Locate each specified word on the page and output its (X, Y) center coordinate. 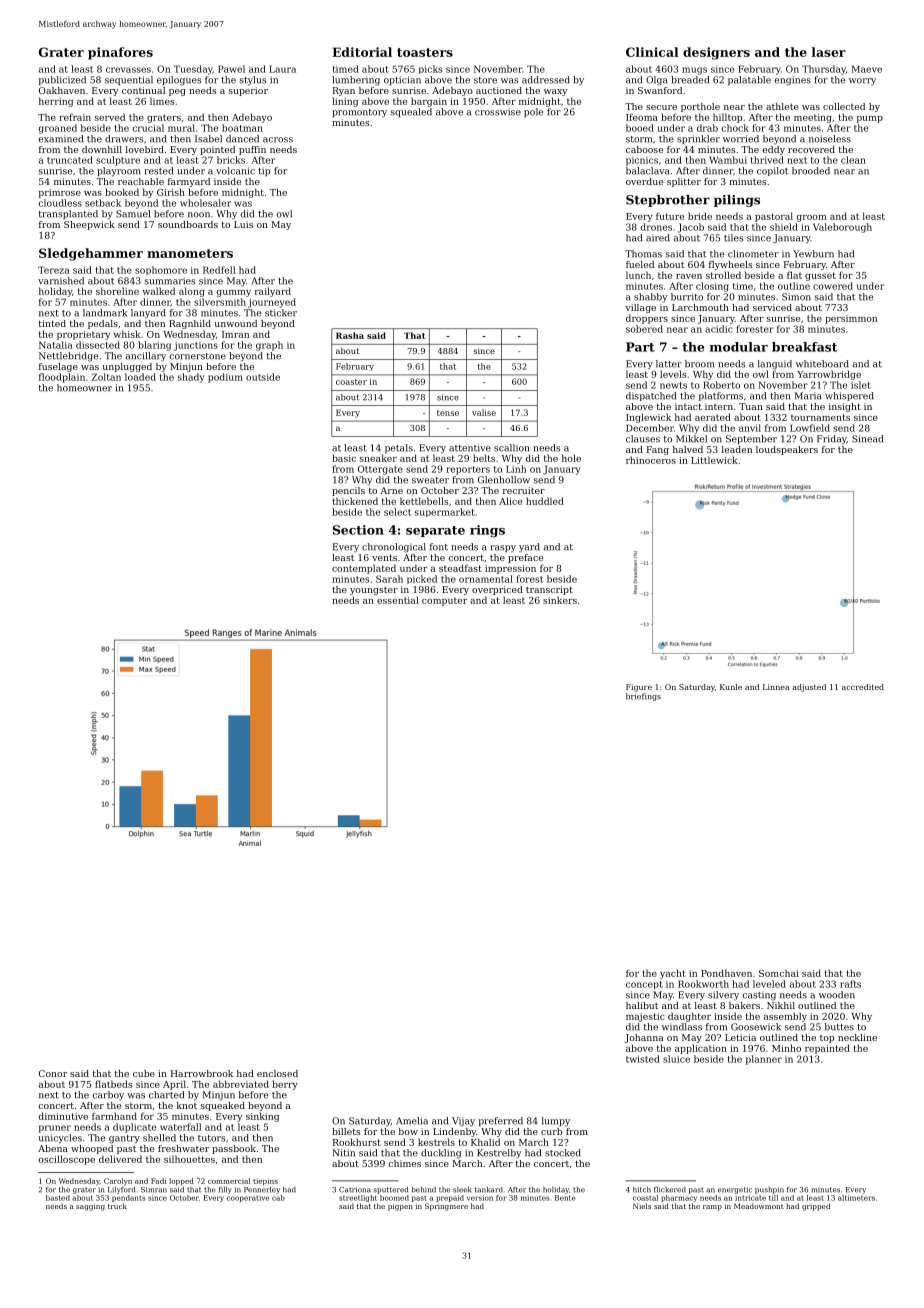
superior (248, 91)
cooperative (248, 1198)
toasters (425, 52)
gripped (816, 1207)
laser (829, 52)
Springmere (446, 1207)
